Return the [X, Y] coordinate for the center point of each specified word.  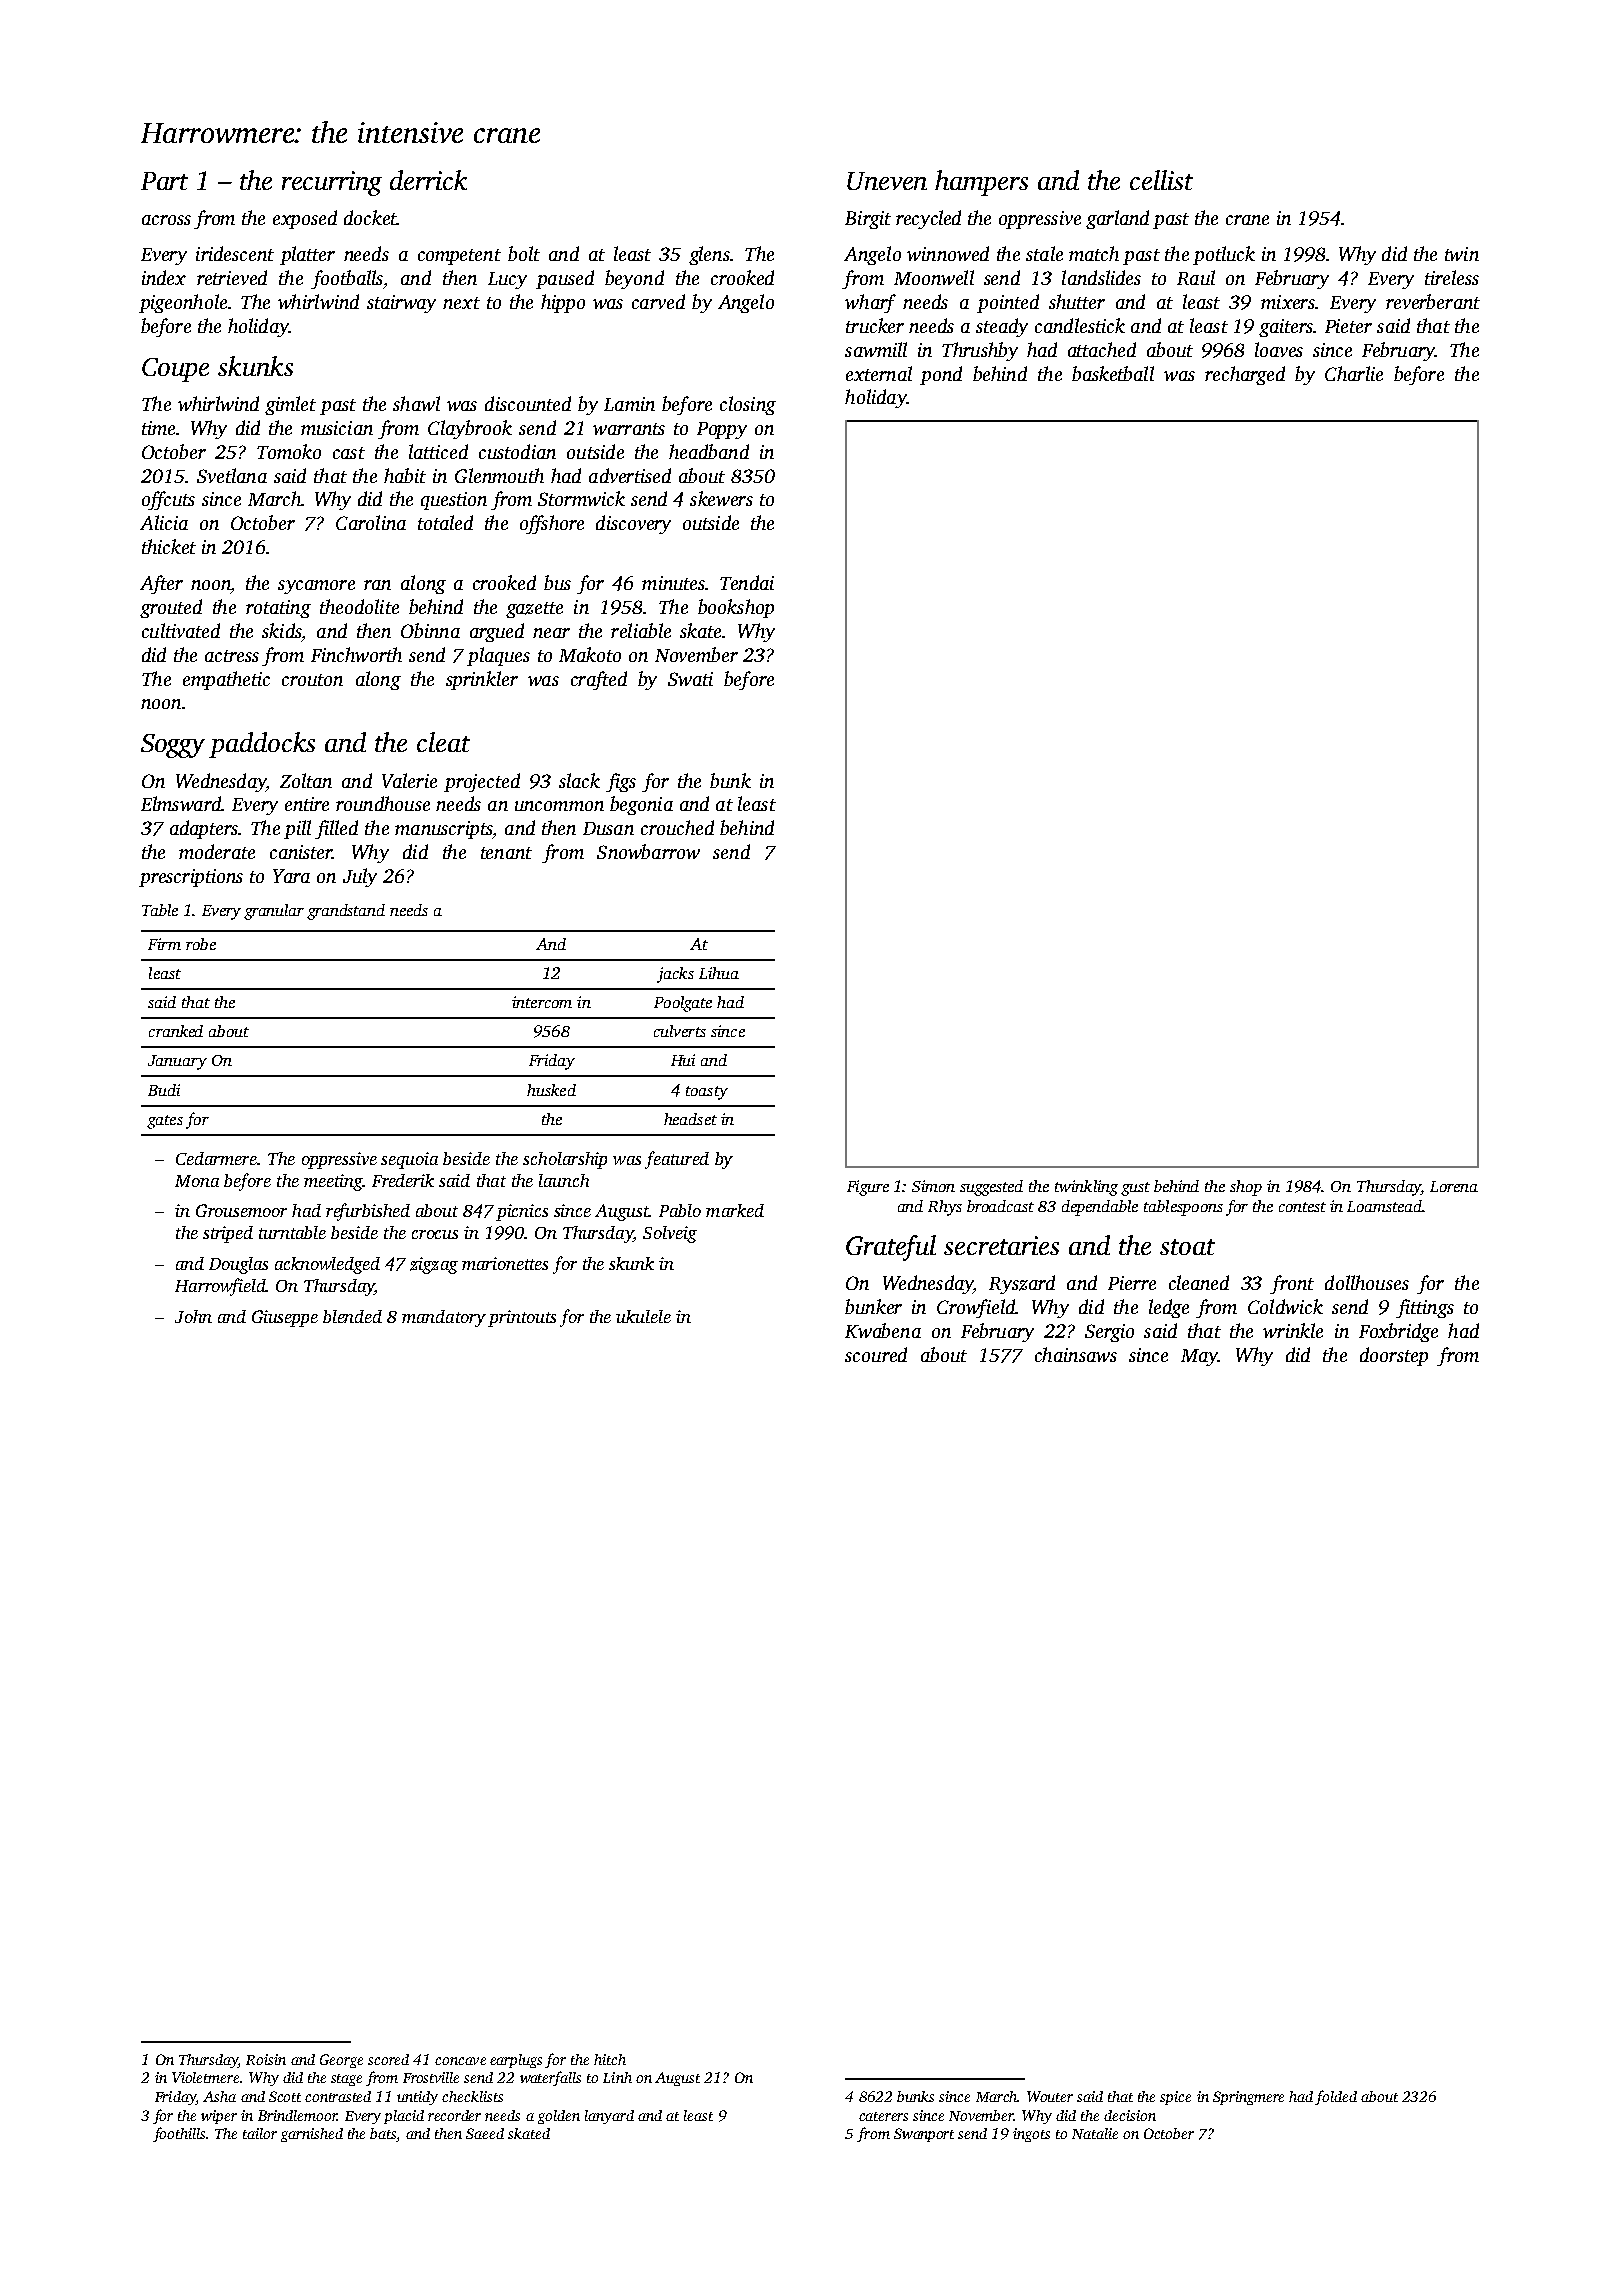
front [1292, 1284]
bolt [524, 253]
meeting [333, 1182]
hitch [610, 2059]
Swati [690, 679]
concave [460, 2061]
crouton [312, 680]
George [341, 2061]
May [1199, 1357]
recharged [1245, 375]
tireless [1452, 277]
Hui [683, 1060]
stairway [401, 304]
